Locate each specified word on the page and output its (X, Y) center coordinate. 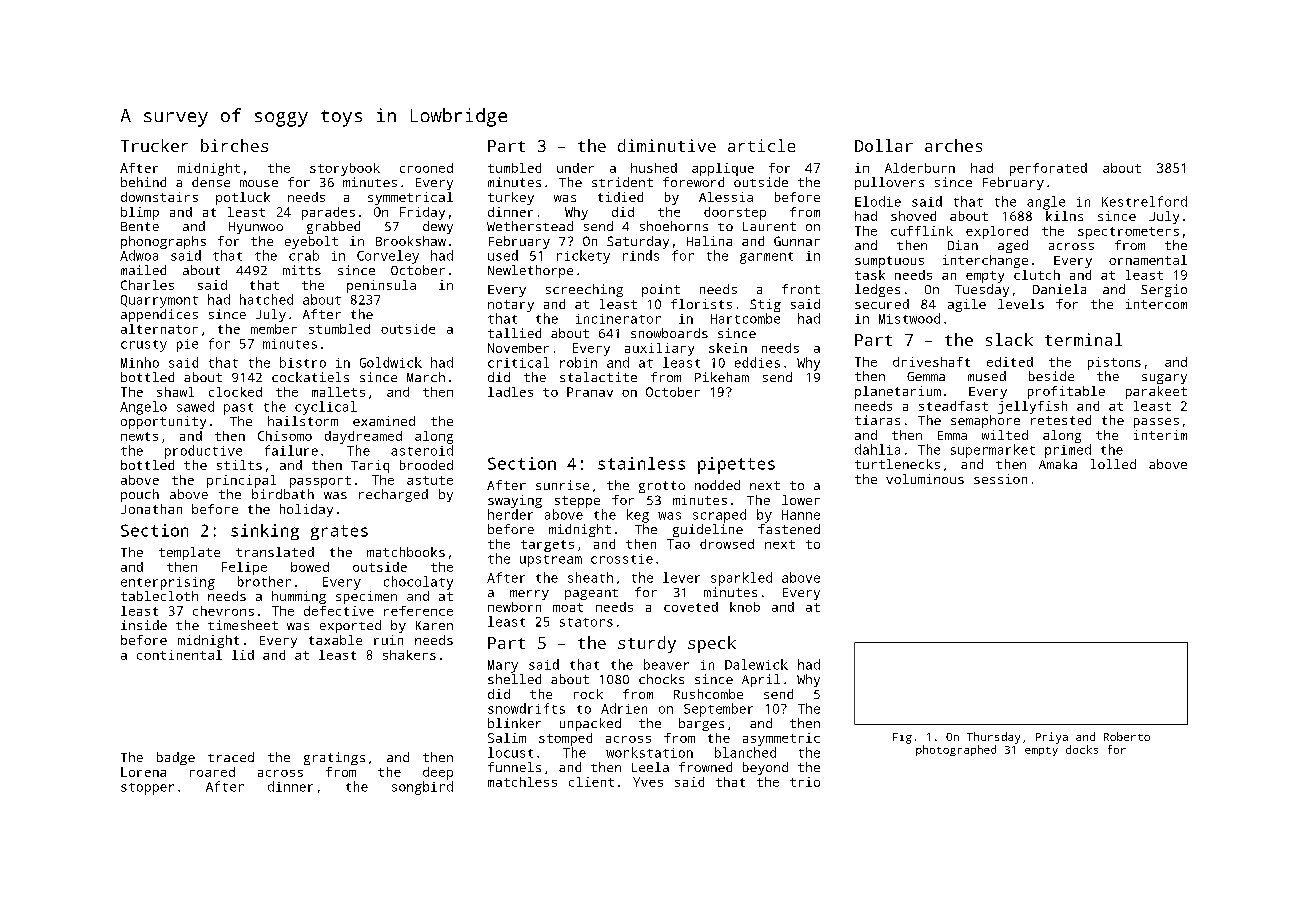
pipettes (736, 465)
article (761, 145)
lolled (1113, 464)
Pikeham (722, 377)
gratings (334, 758)
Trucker (154, 145)
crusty (144, 346)
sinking (265, 532)
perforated (1048, 169)
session (1000, 479)
